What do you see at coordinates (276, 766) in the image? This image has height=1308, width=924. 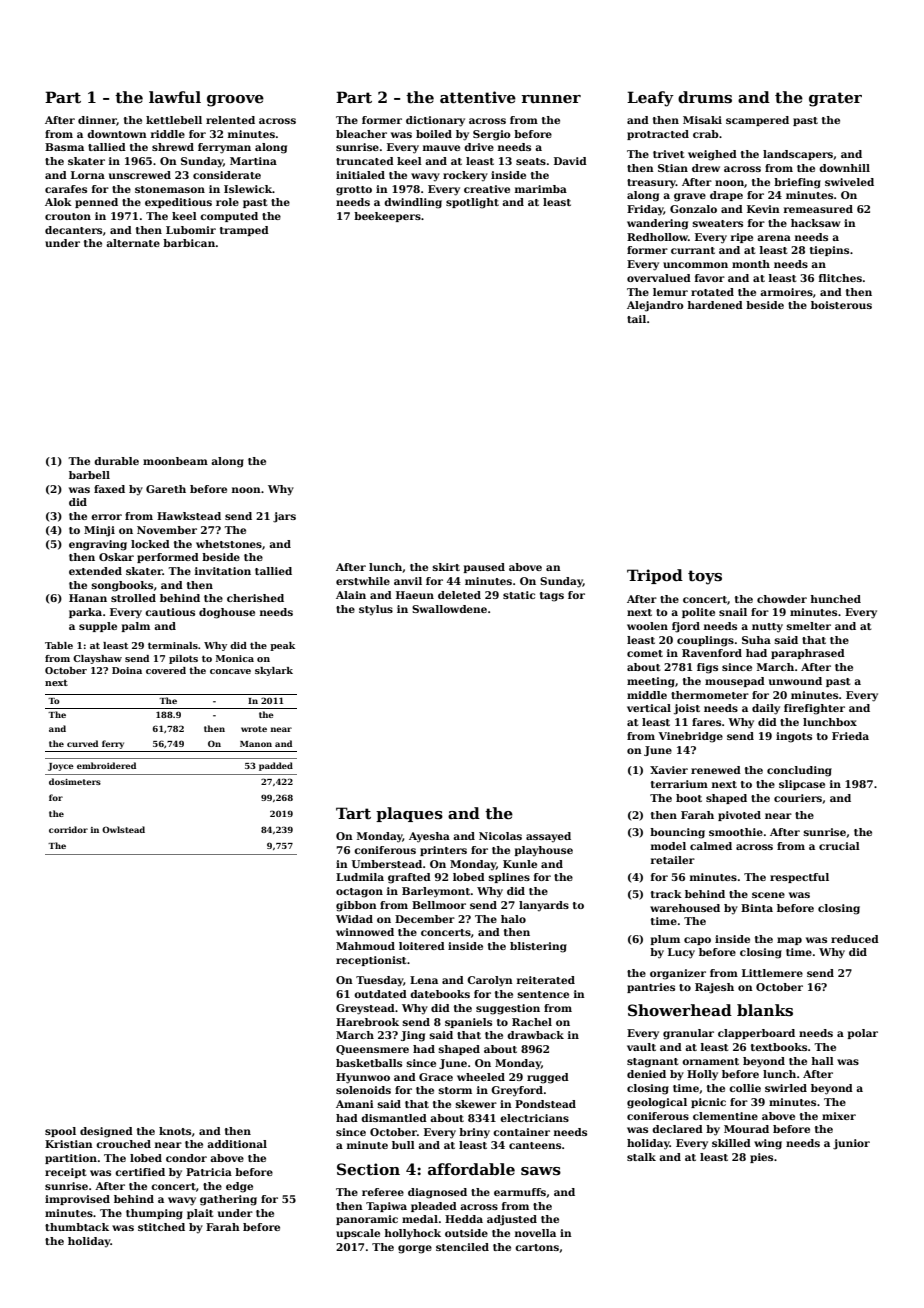 I see `padded` at bounding box center [276, 766].
